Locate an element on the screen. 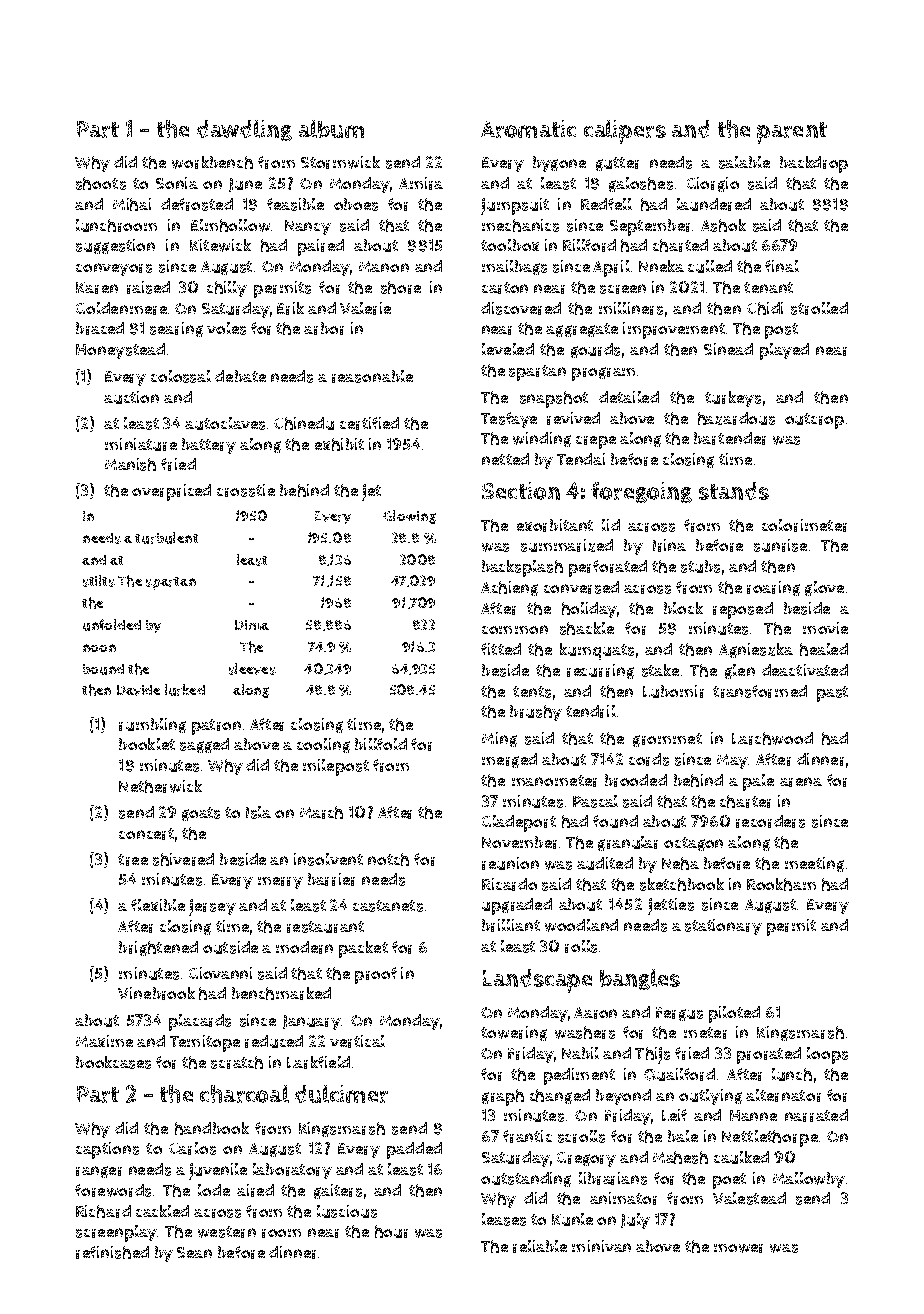 Image resolution: width=924 pixels, height=1314 pixels. Isla is located at coordinates (258, 812).
